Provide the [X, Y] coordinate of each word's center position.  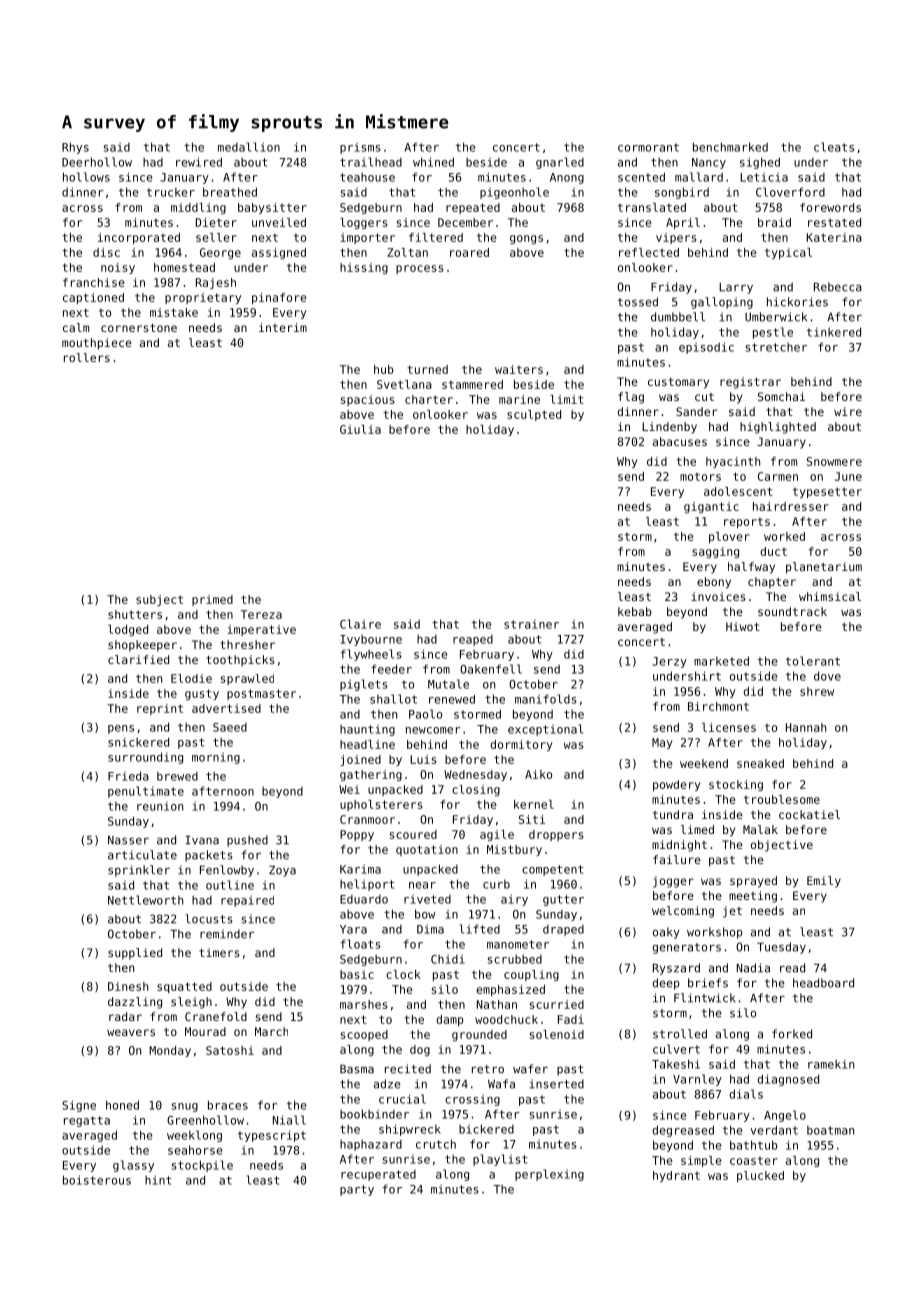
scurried [557, 1004]
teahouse [367, 177]
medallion [249, 147]
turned [427, 369]
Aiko [538, 774]
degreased [683, 1131]
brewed [177, 776]
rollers [87, 357]
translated [652, 207]
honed [122, 1105]
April [683, 223]
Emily [824, 882]
